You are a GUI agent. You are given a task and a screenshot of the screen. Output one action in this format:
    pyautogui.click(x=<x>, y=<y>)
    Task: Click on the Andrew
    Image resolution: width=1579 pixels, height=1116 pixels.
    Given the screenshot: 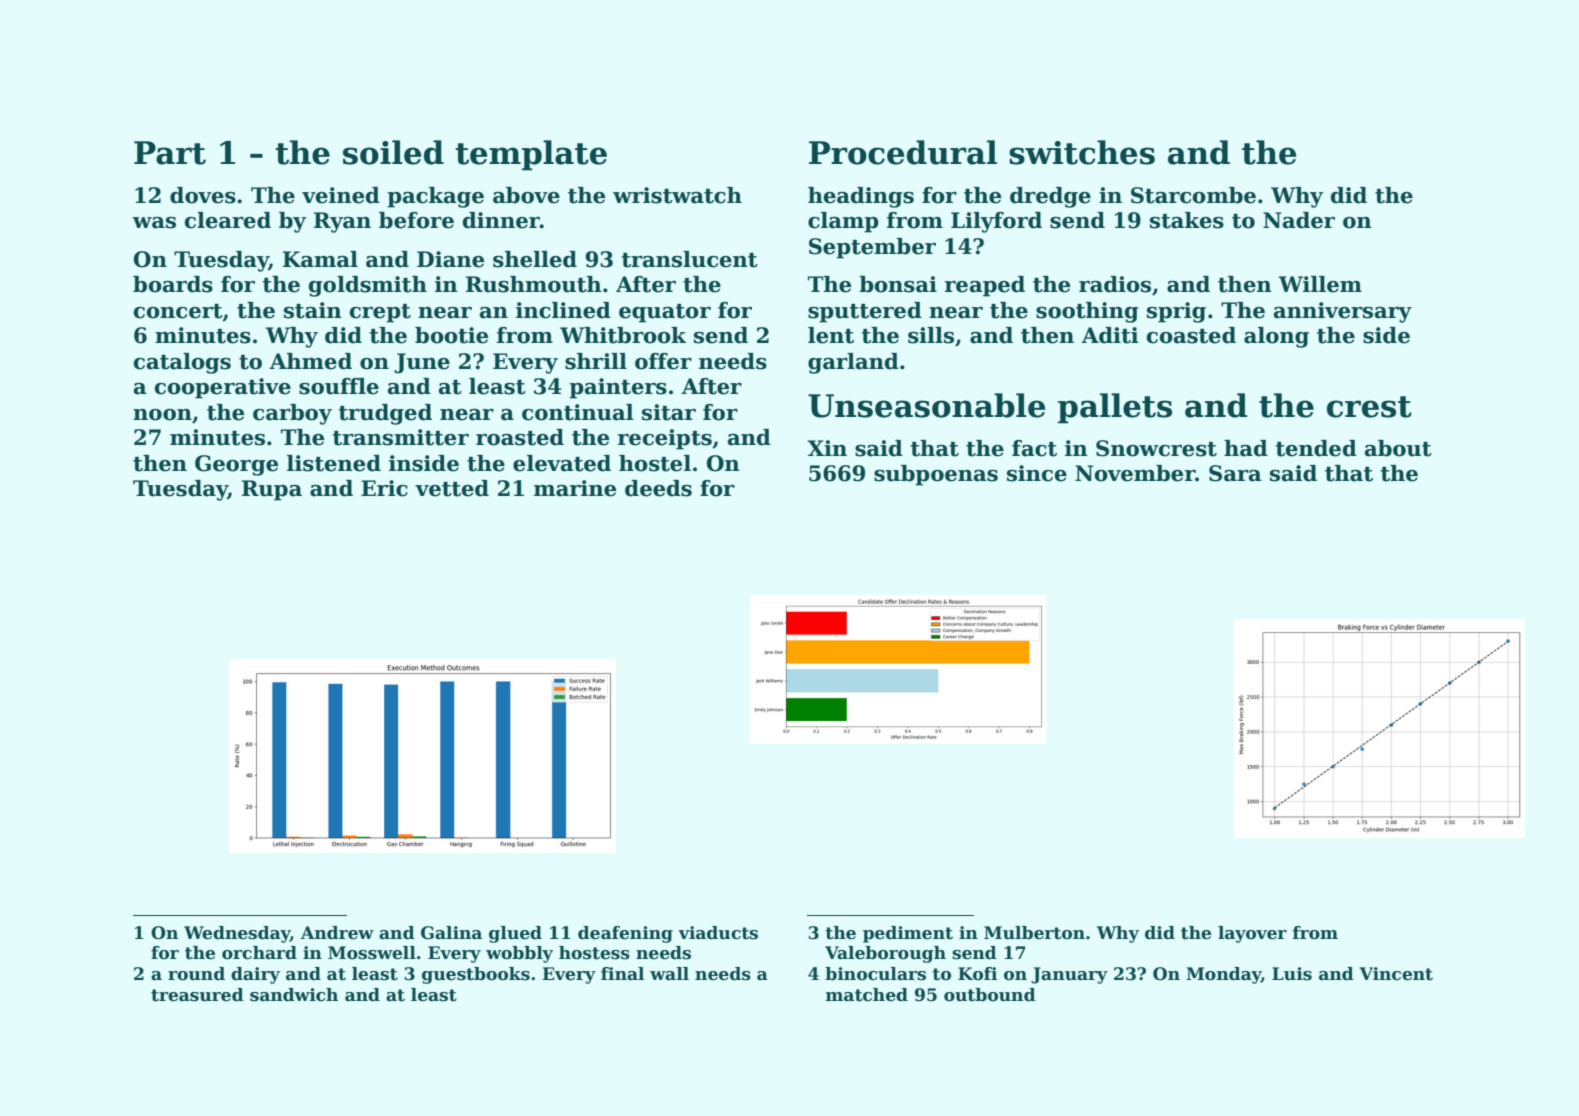 What is the action you would take?
    pyautogui.click(x=337, y=933)
